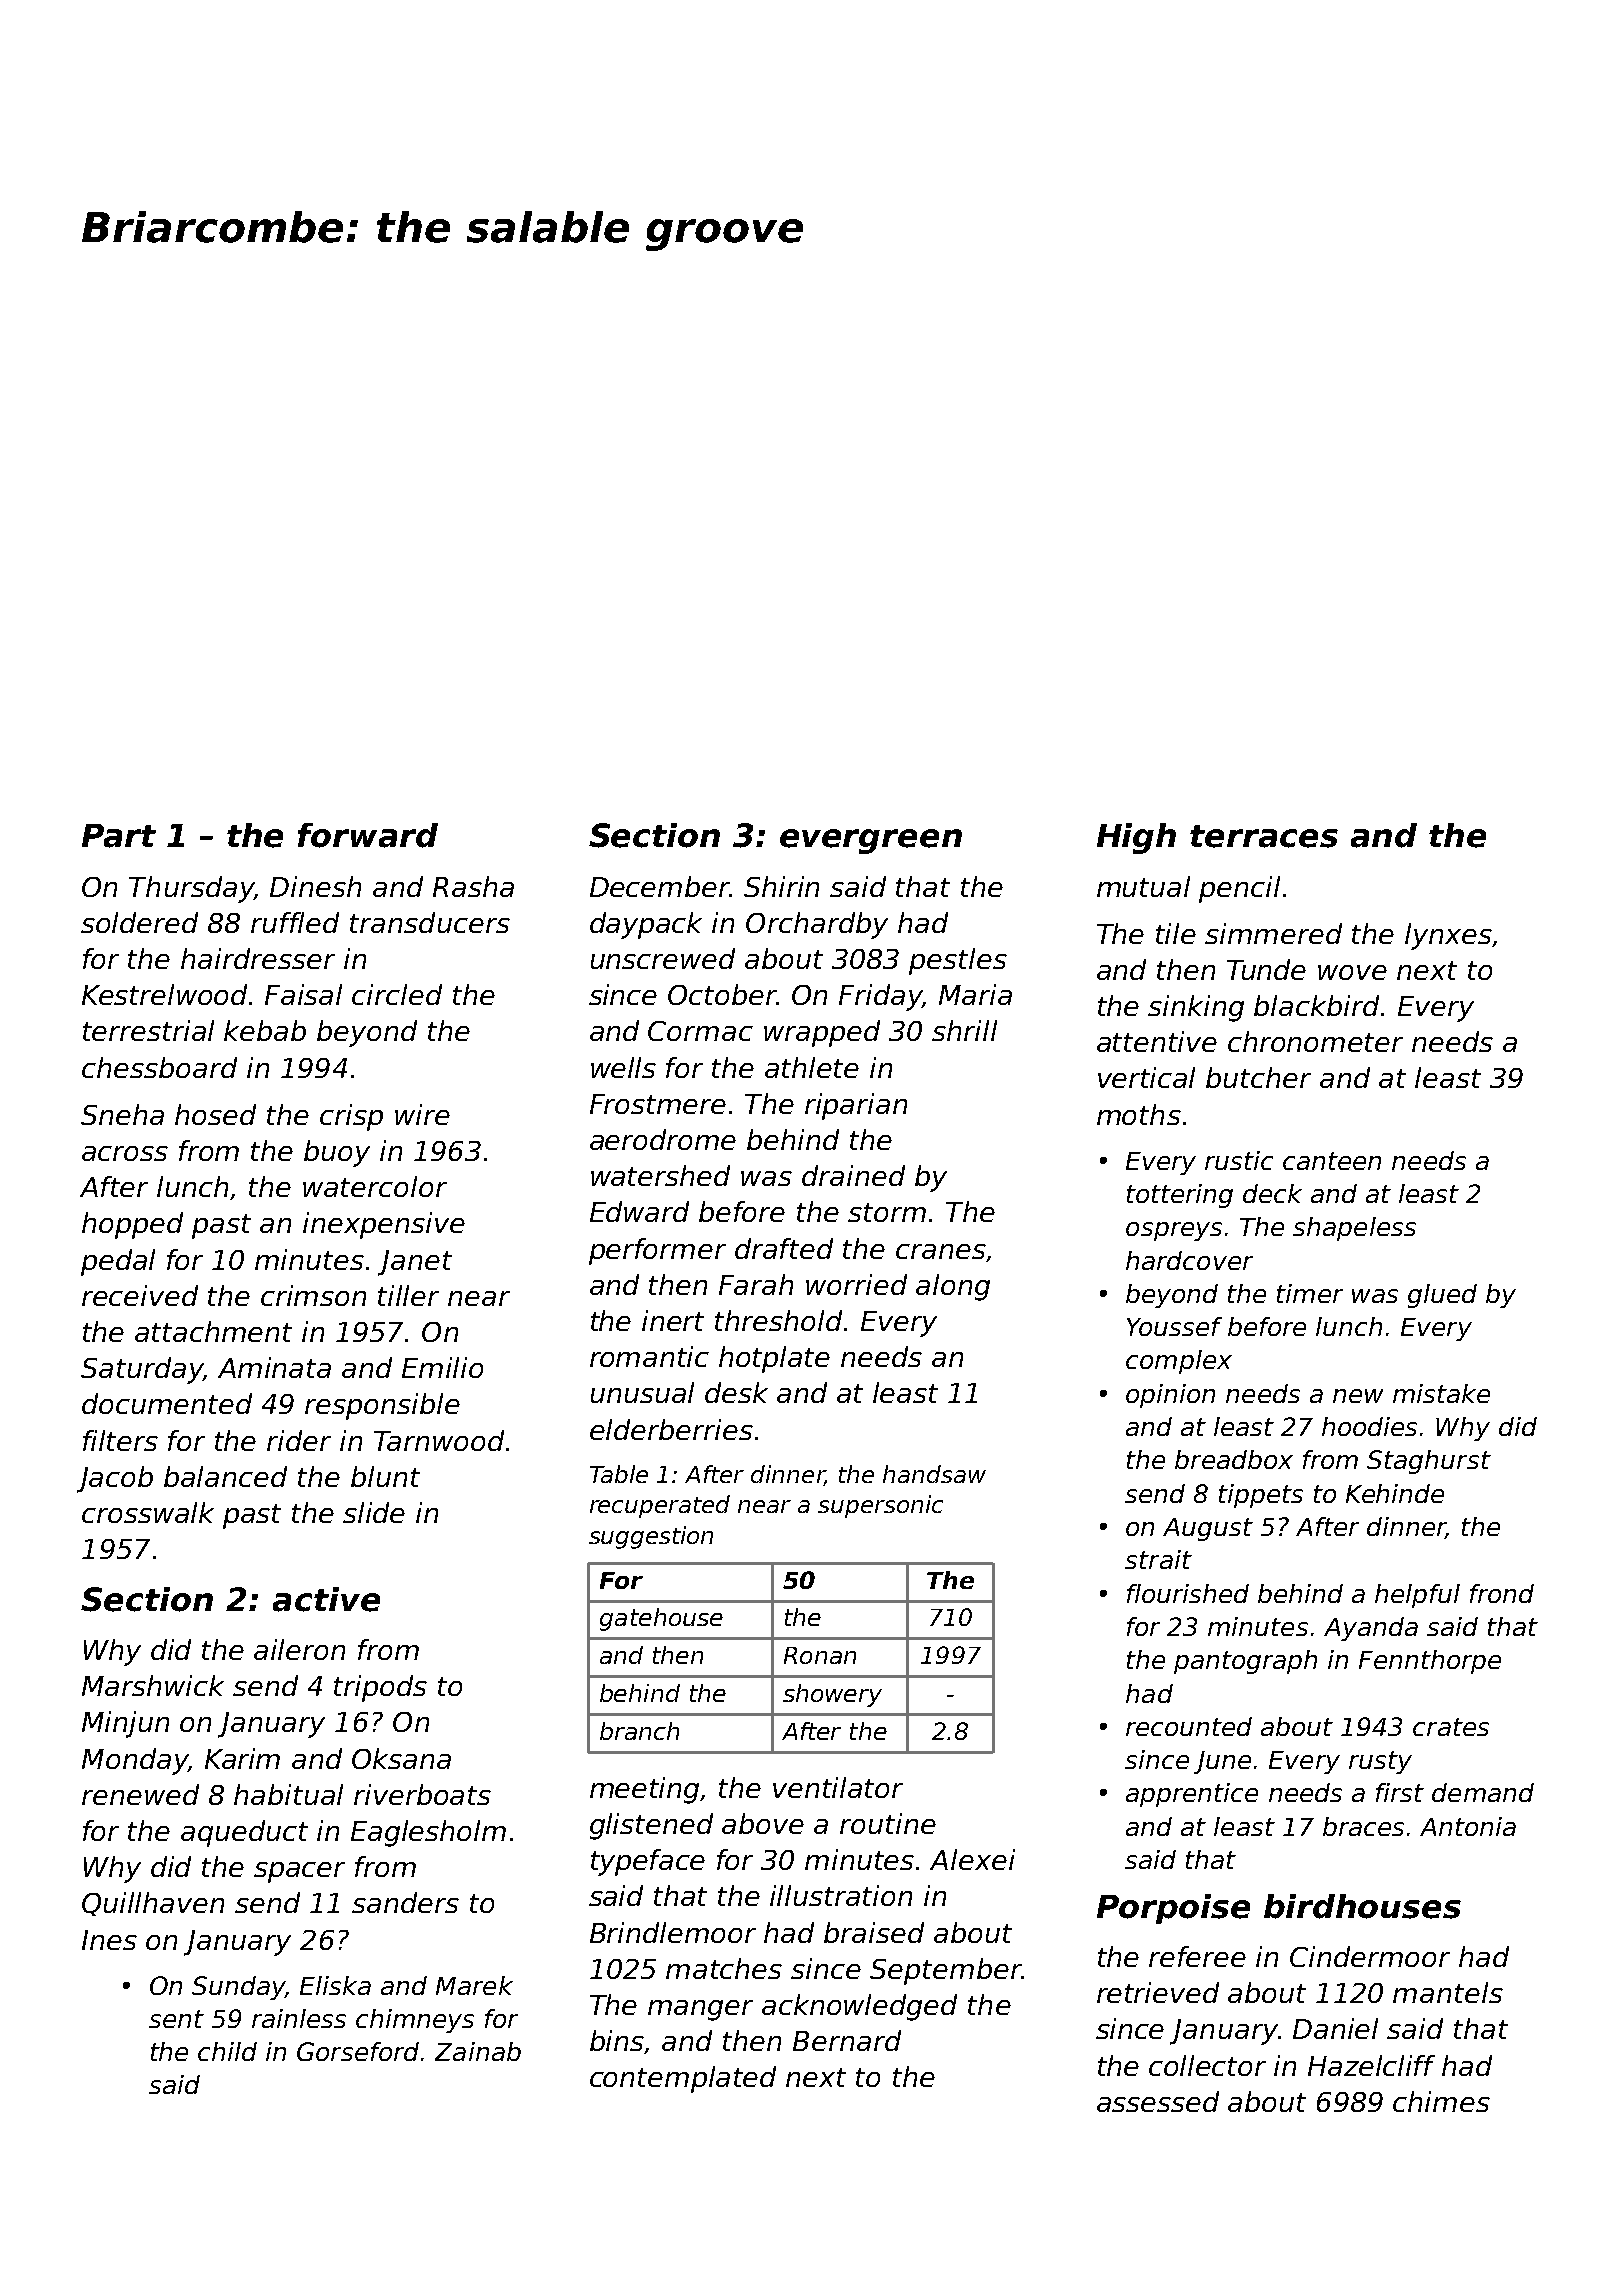 This screenshot has width=1620, height=2292. What do you see at coordinates (119, 836) in the screenshot?
I see `Part` at bounding box center [119, 836].
